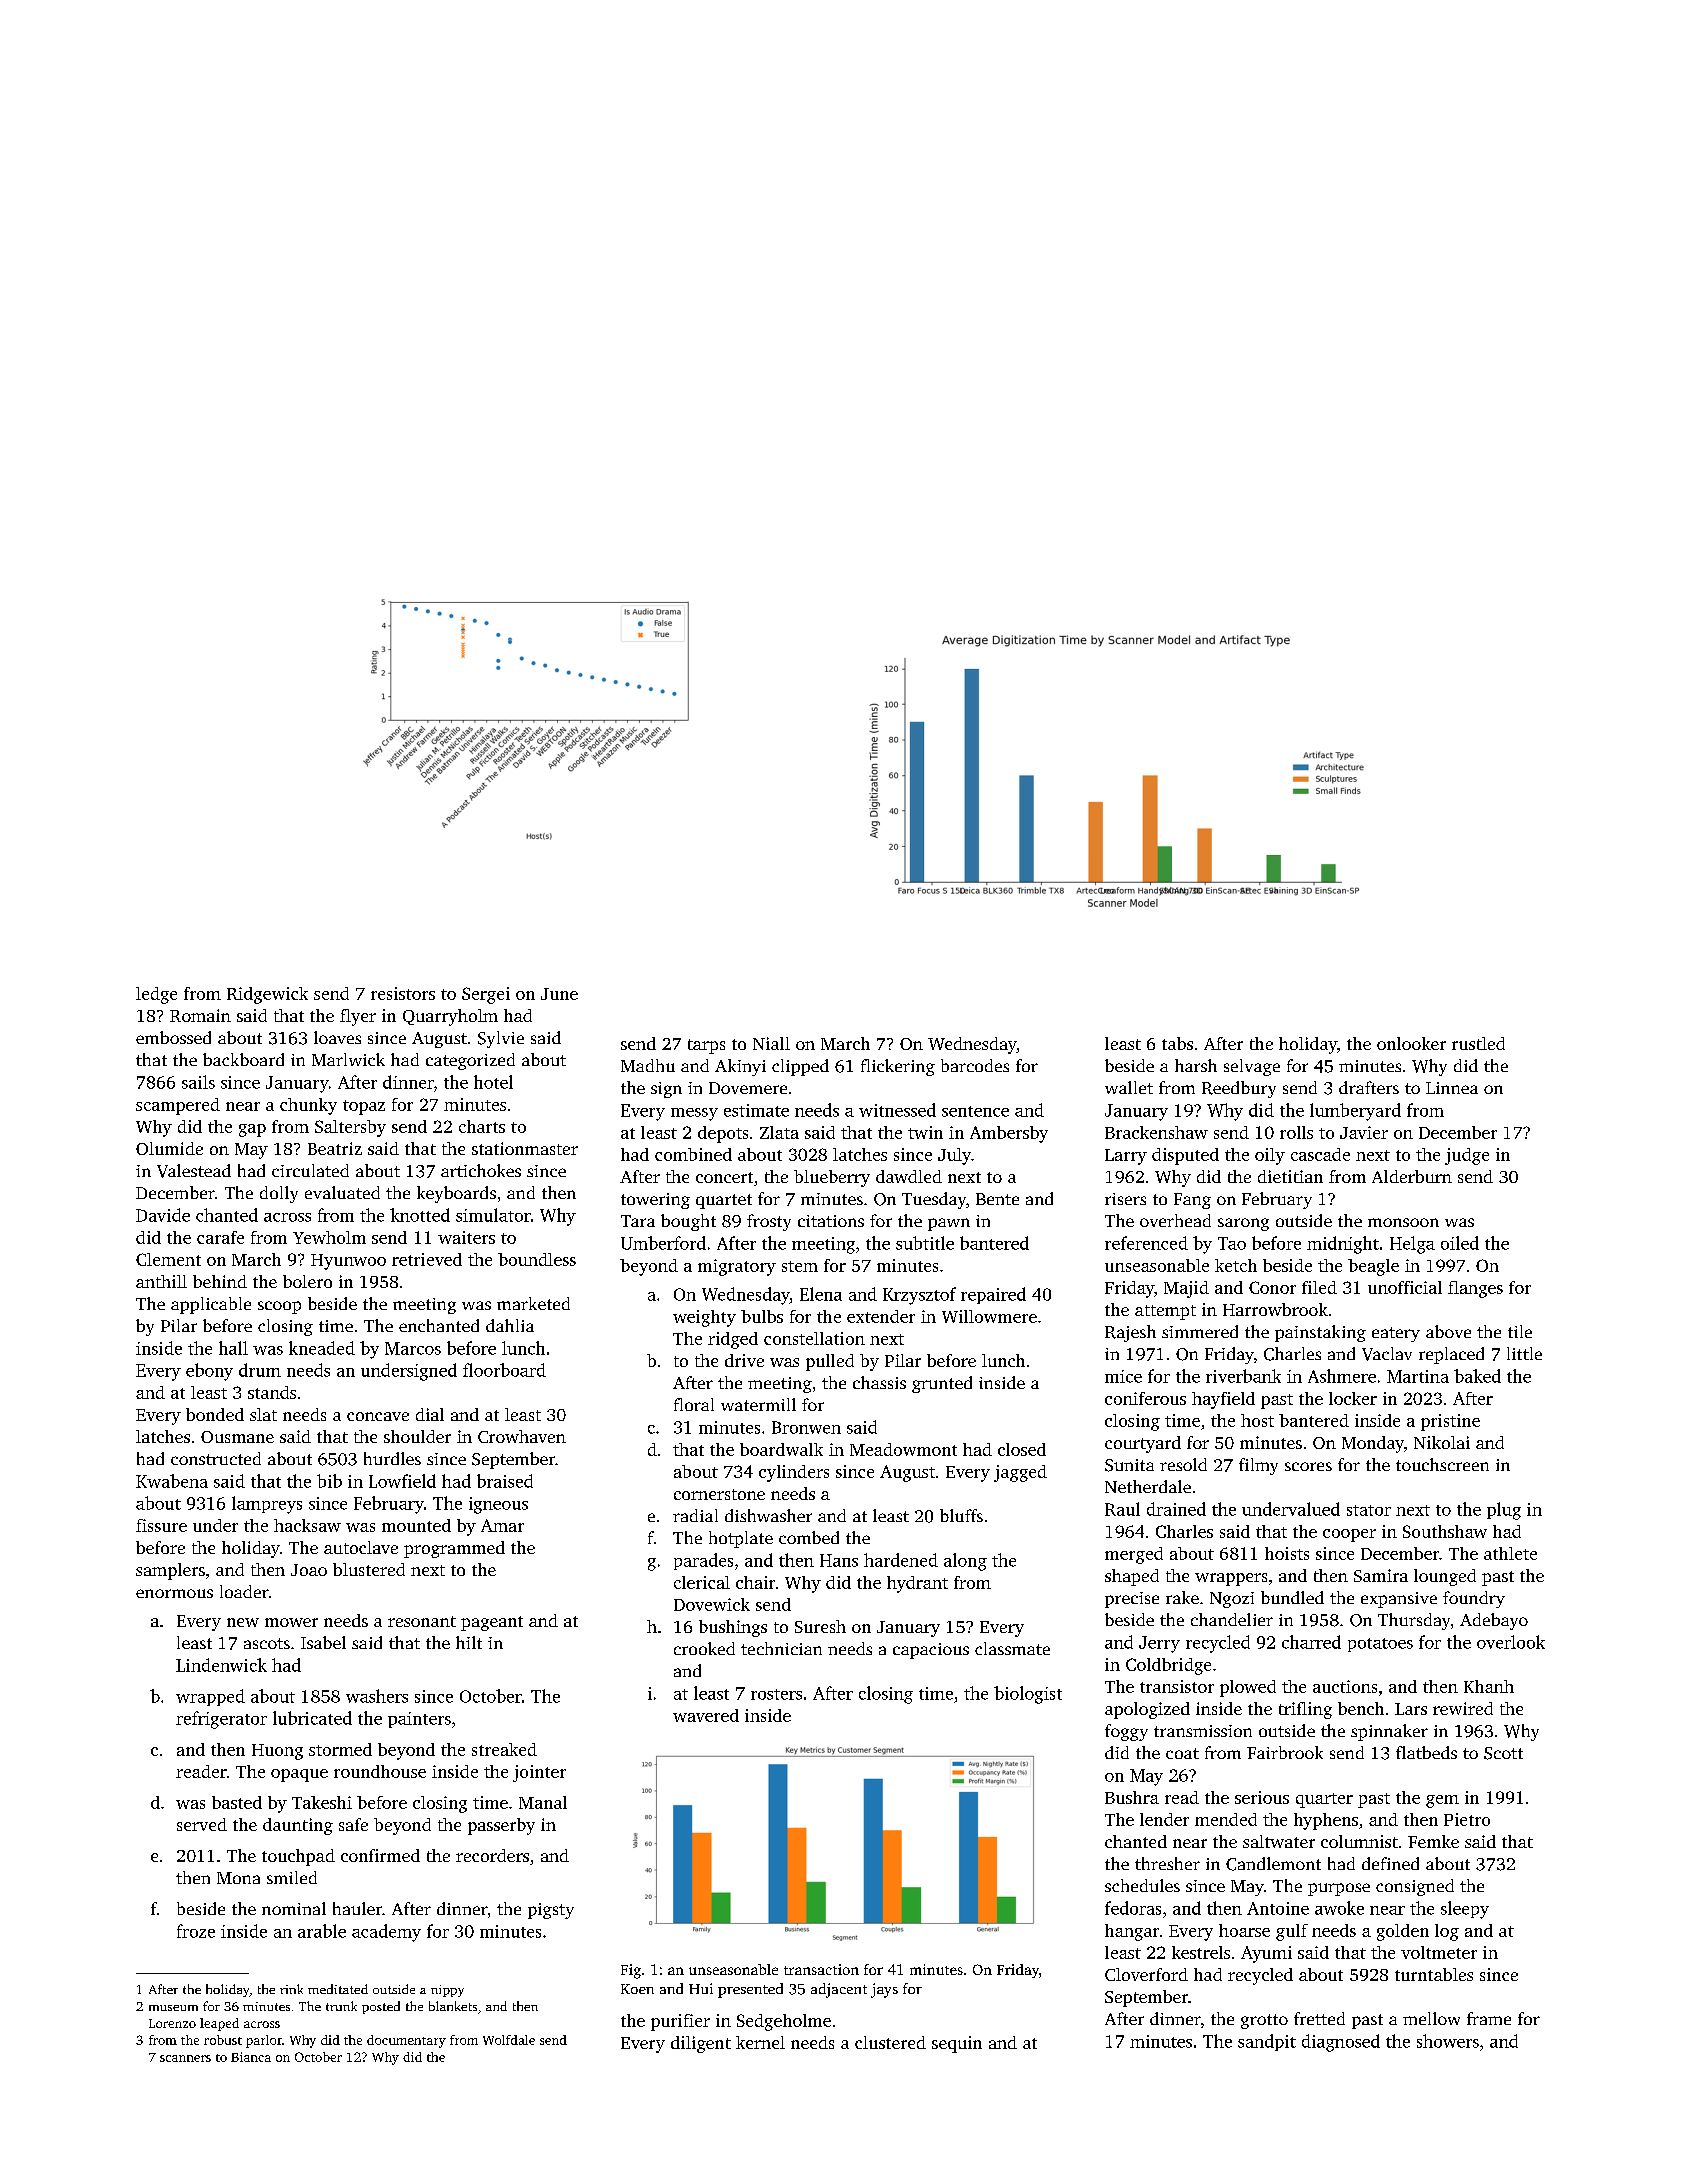 This image has width=1683, height=2178. Describe the element at coordinates (1403, 1932) in the image. I see `golden` at that location.
